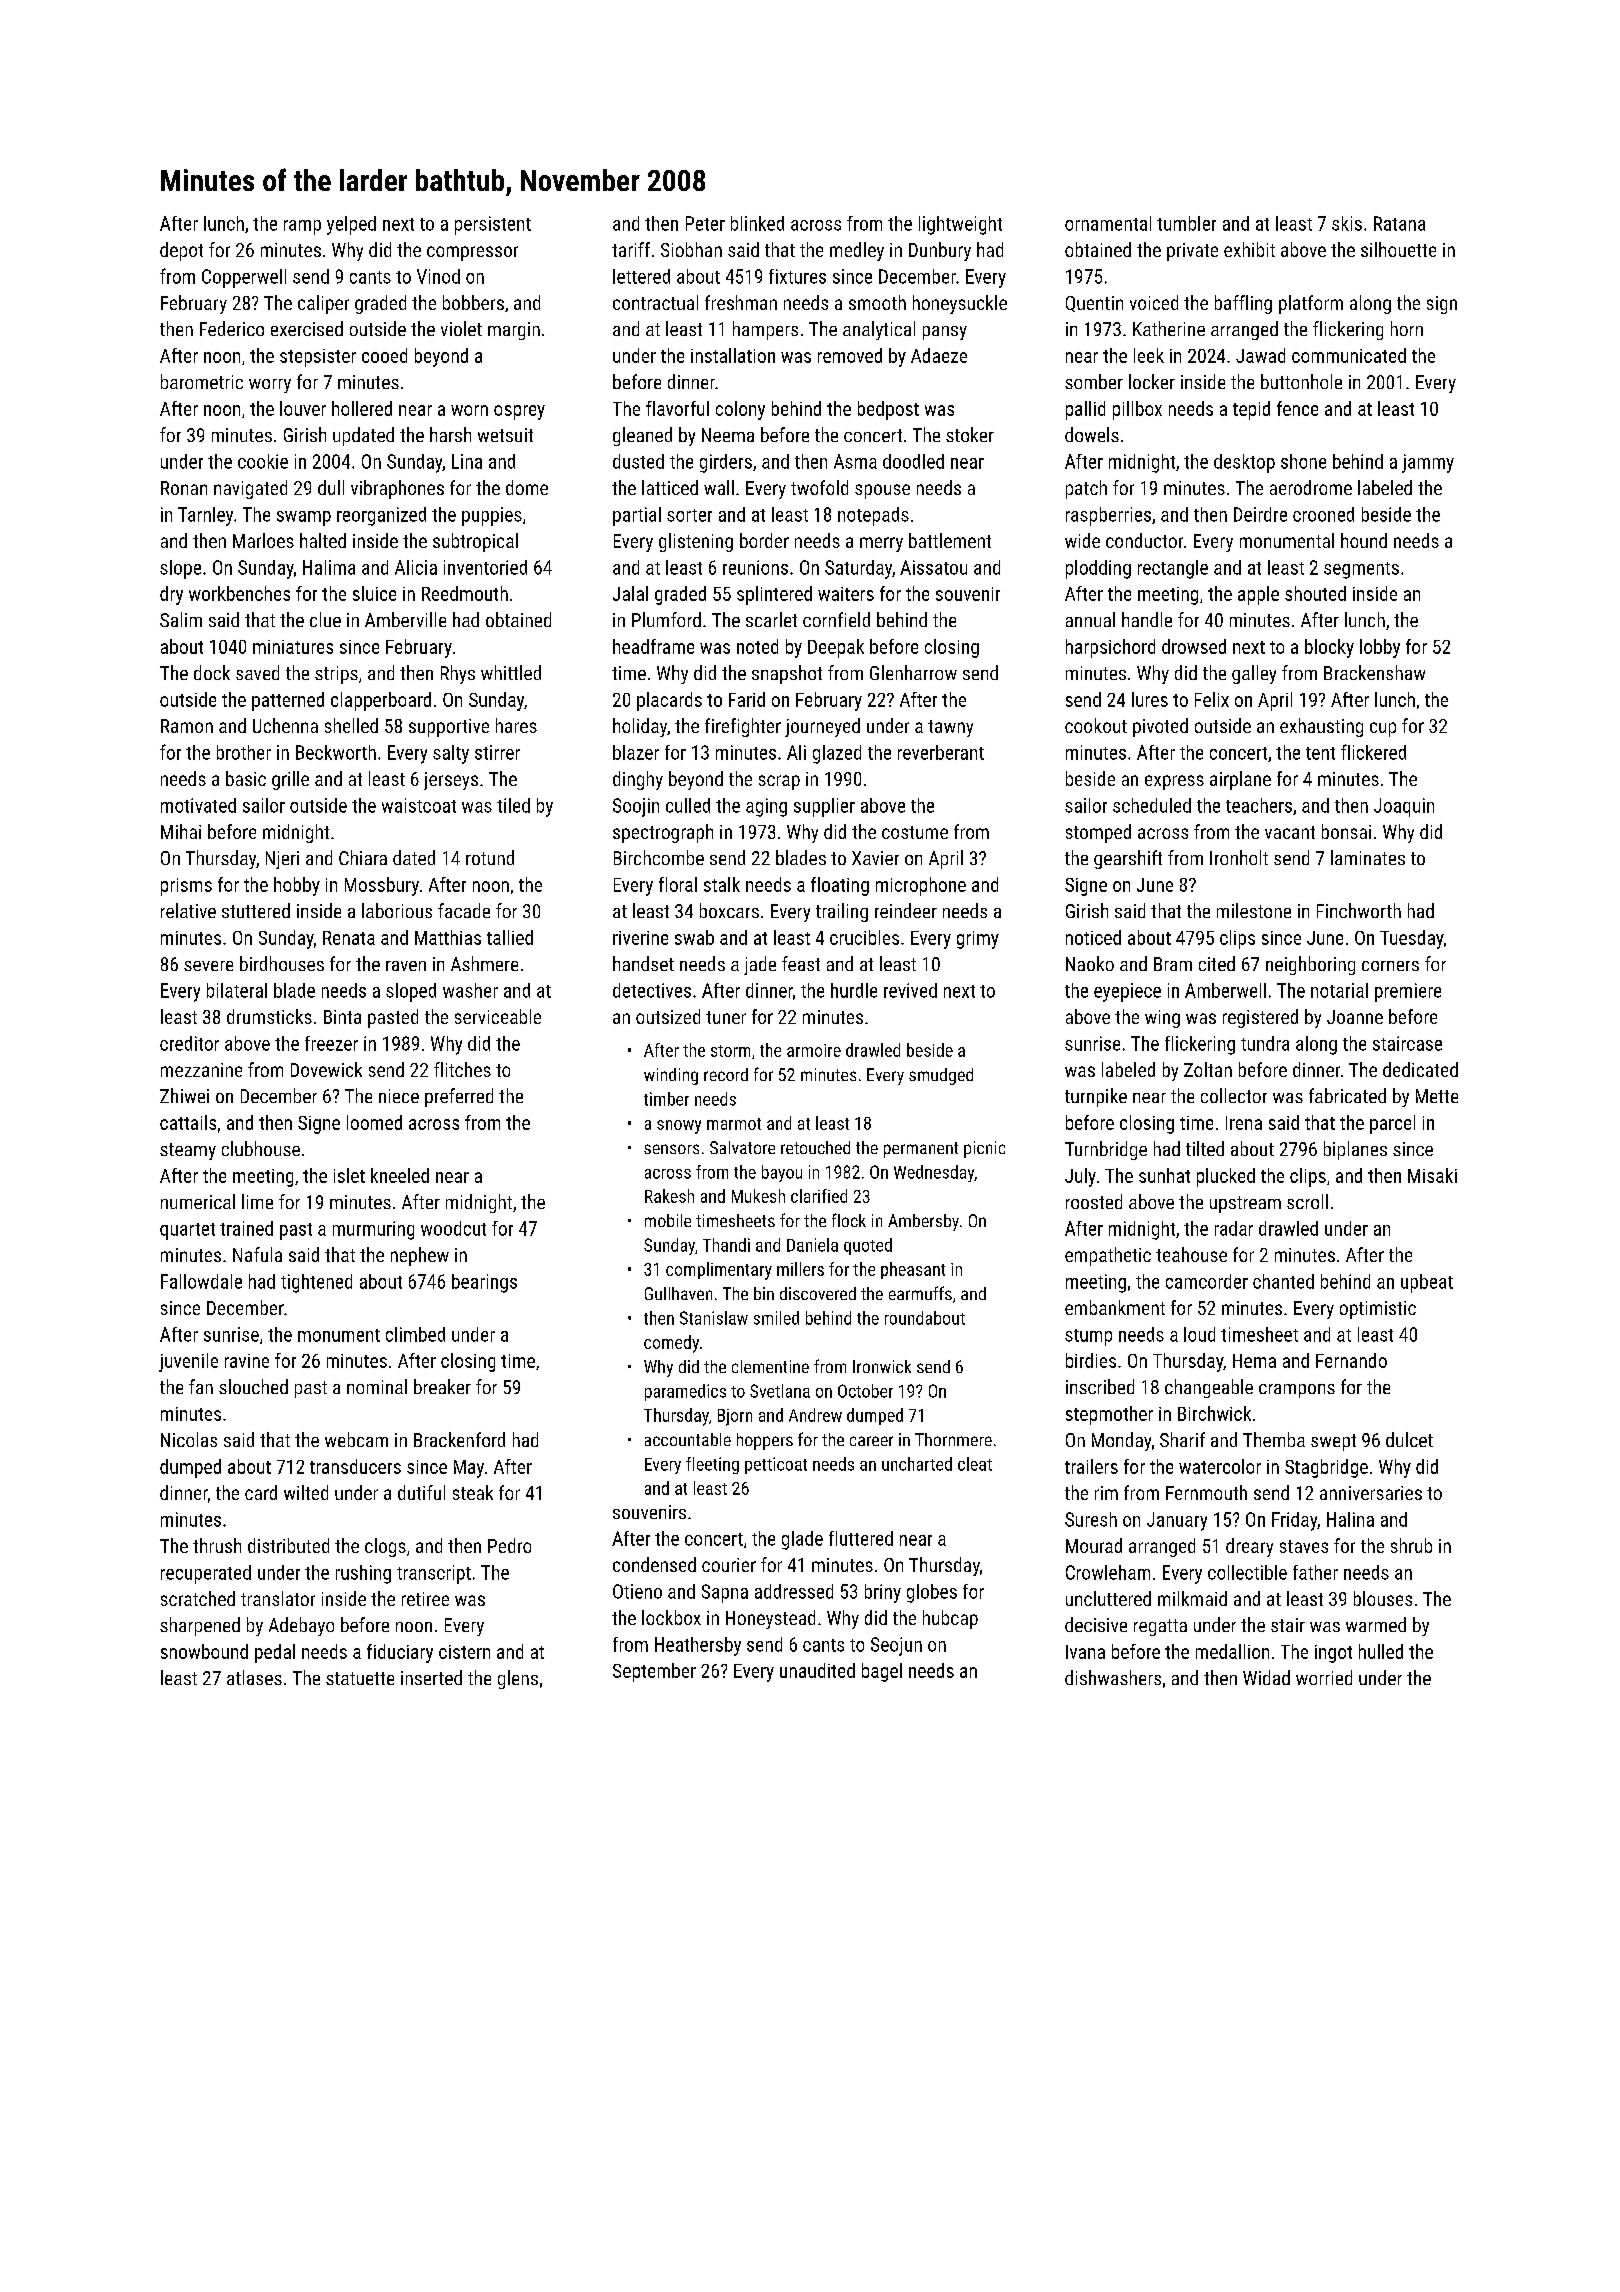 Image resolution: width=1620 pixels, height=2292 pixels. I want to click on statuette, so click(360, 1678).
